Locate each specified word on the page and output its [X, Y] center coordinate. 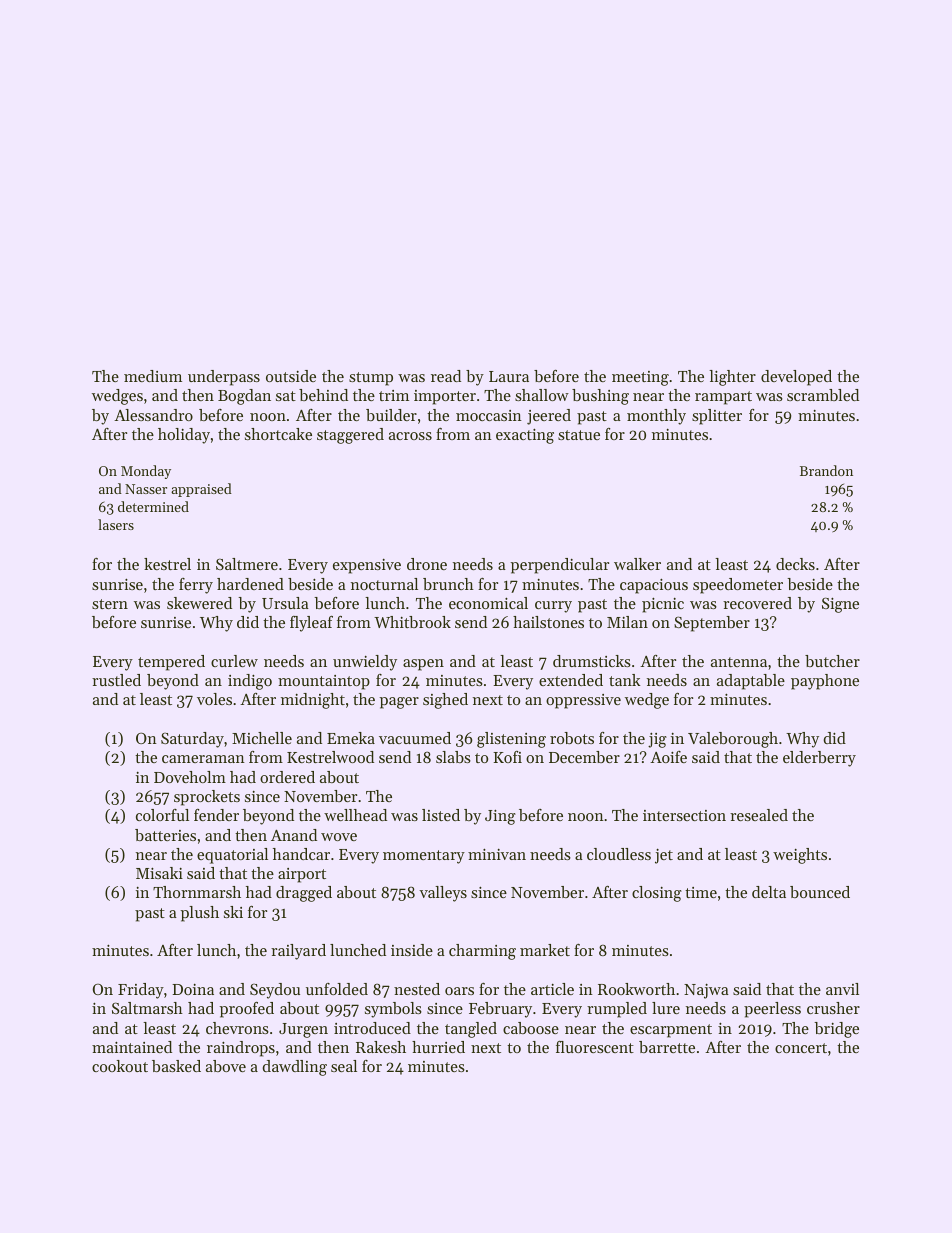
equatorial [232, 856]
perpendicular [560, 566]
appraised [201, 490]
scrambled [823, 395]
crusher [833, 1008]
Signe [840, 605]
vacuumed [415, 738]
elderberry [819, 759]
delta [769, 892]
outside [291, 376]
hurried [438, 1047]
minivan [497, 854]
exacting [525, 436]
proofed [247, 1010]
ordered [287, 777]
